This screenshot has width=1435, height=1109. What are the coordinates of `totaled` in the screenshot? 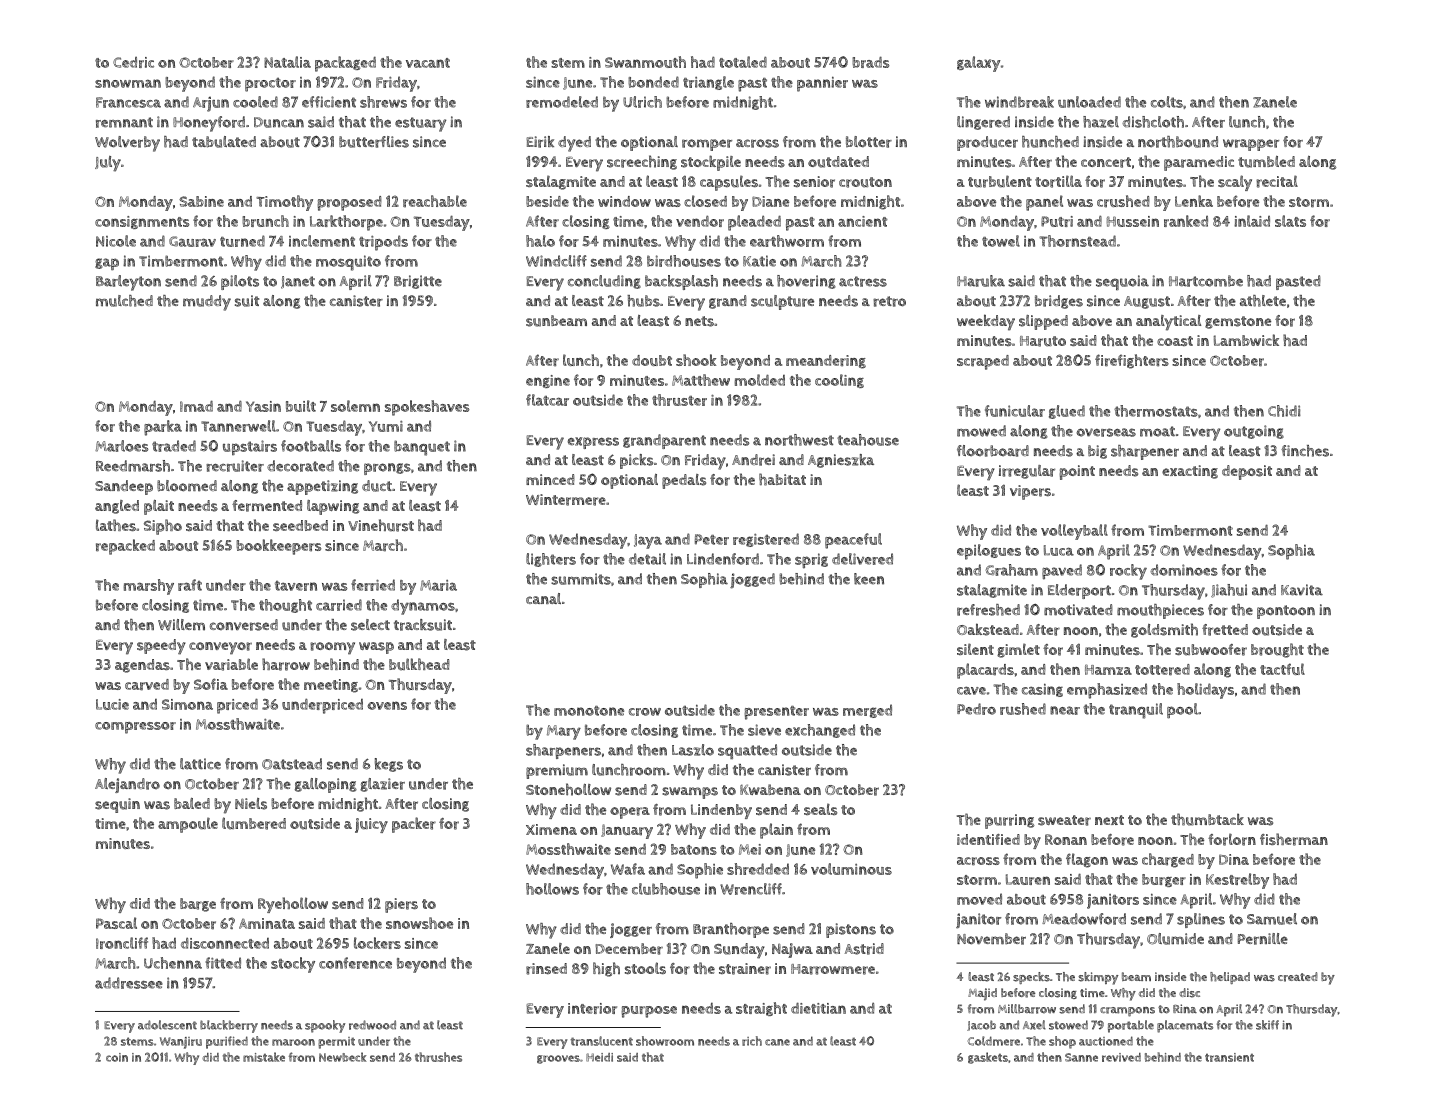 It's located at (743, 62).
